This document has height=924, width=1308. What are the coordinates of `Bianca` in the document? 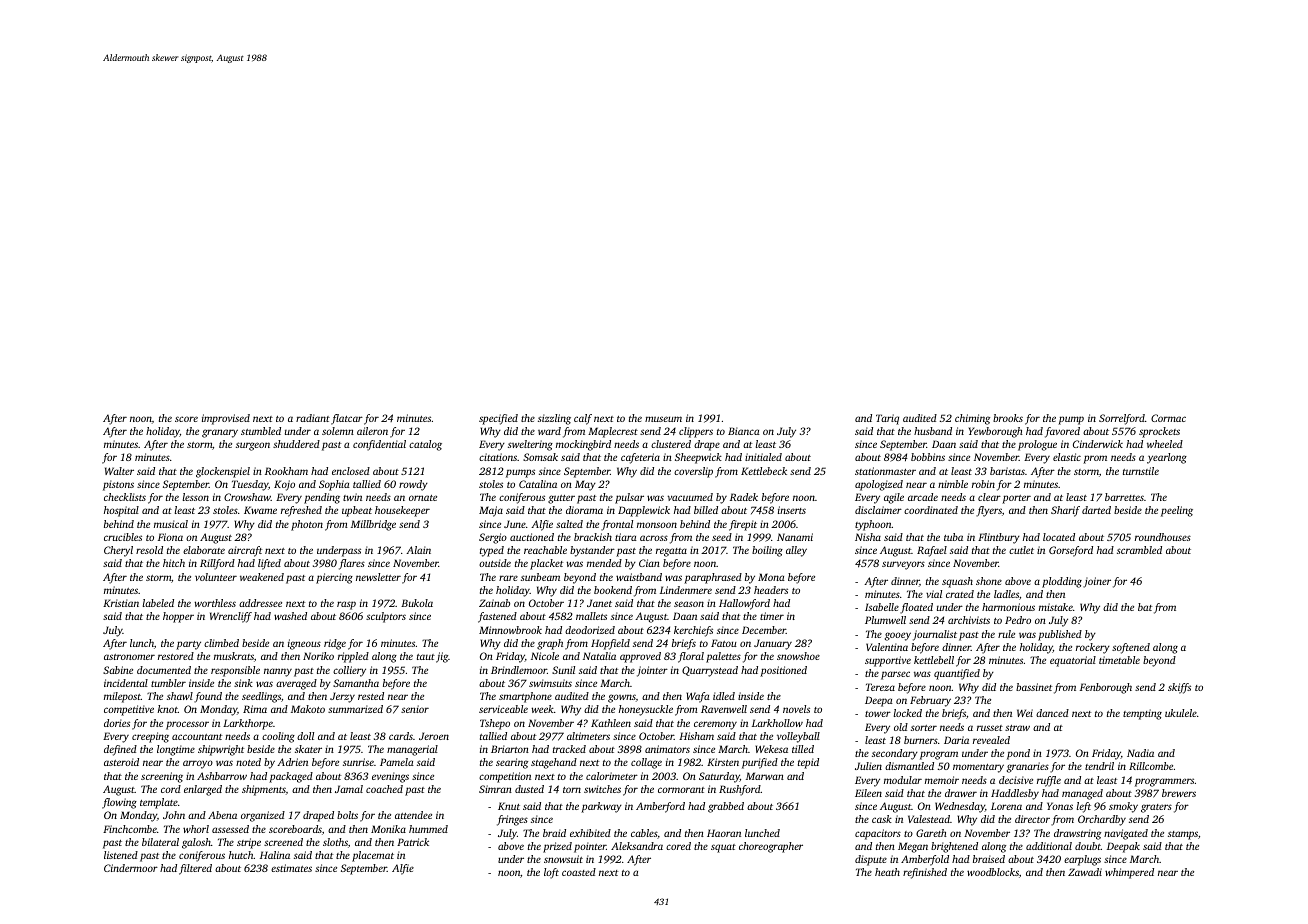 It's located at (744, 431).
